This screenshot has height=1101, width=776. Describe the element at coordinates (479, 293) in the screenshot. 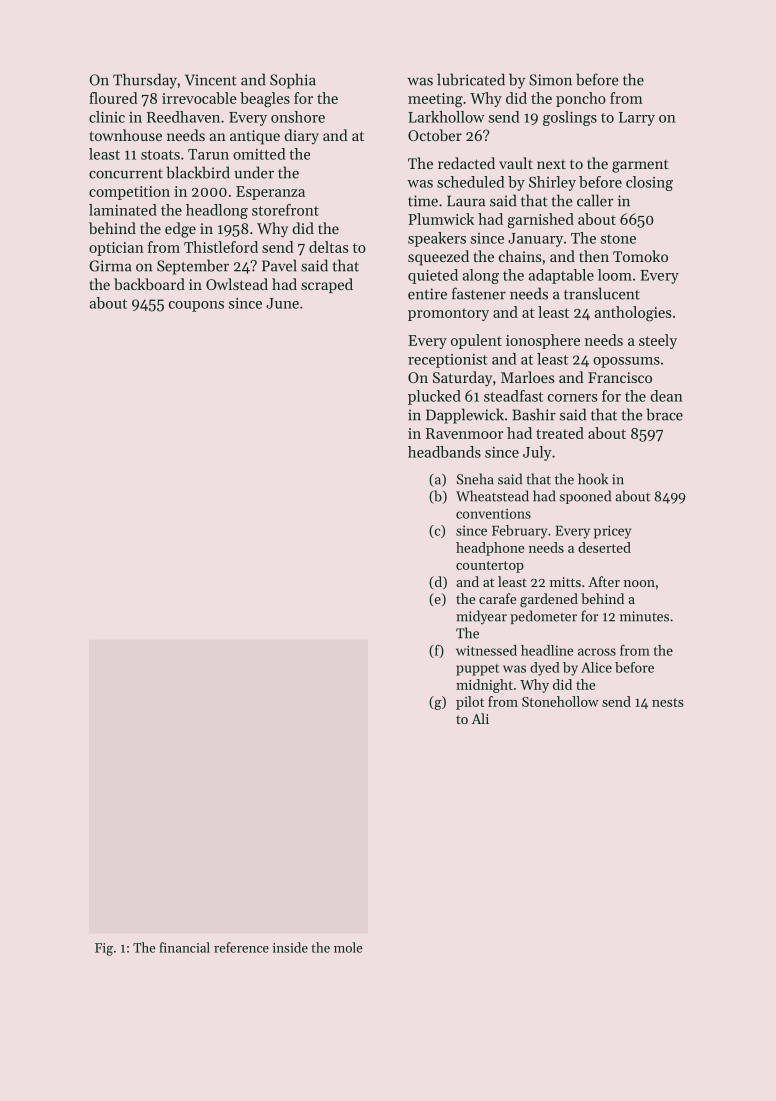

I see `fastener` at that location.
